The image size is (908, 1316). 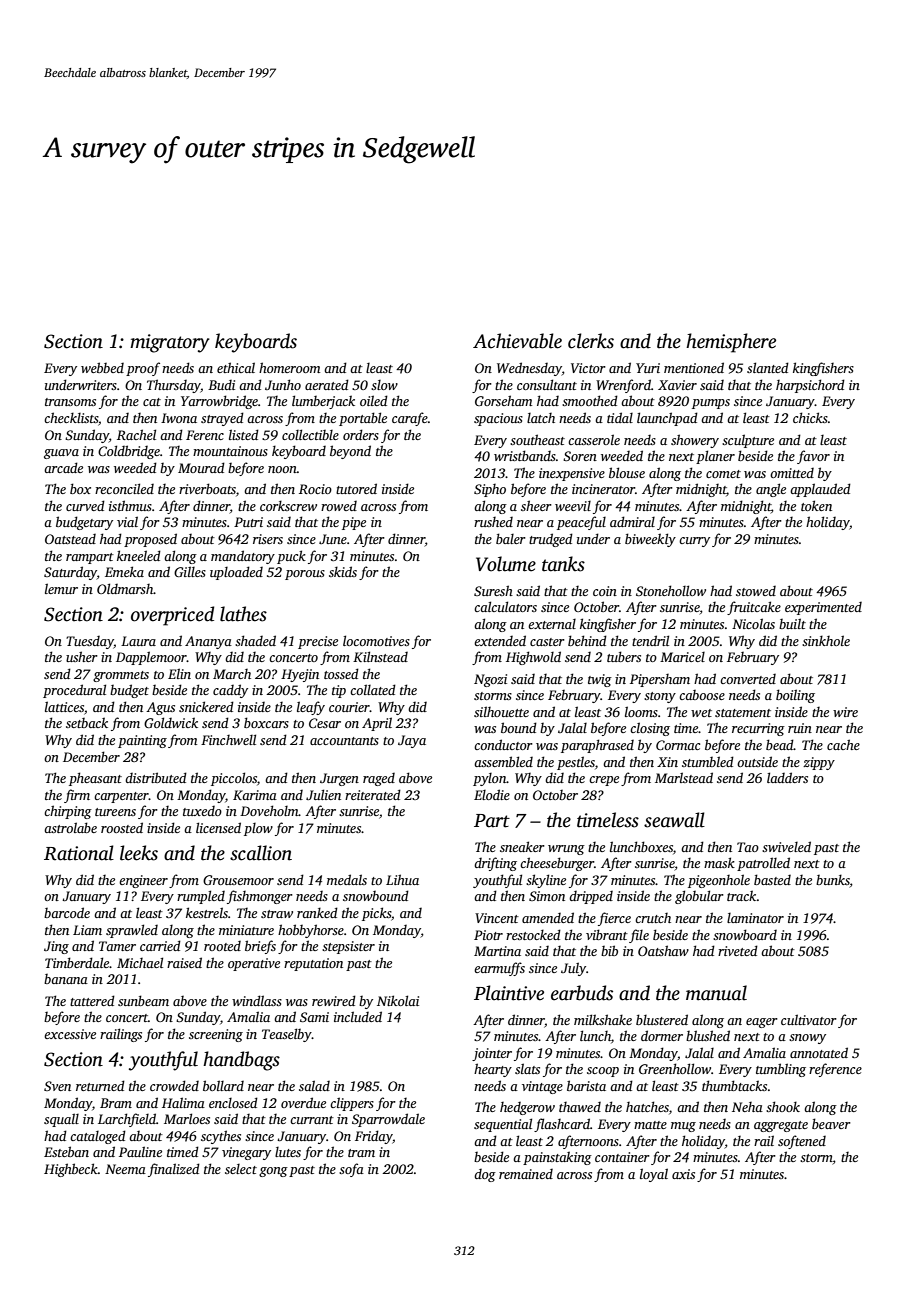 I want to click on April, so click(x=377, y=724).
